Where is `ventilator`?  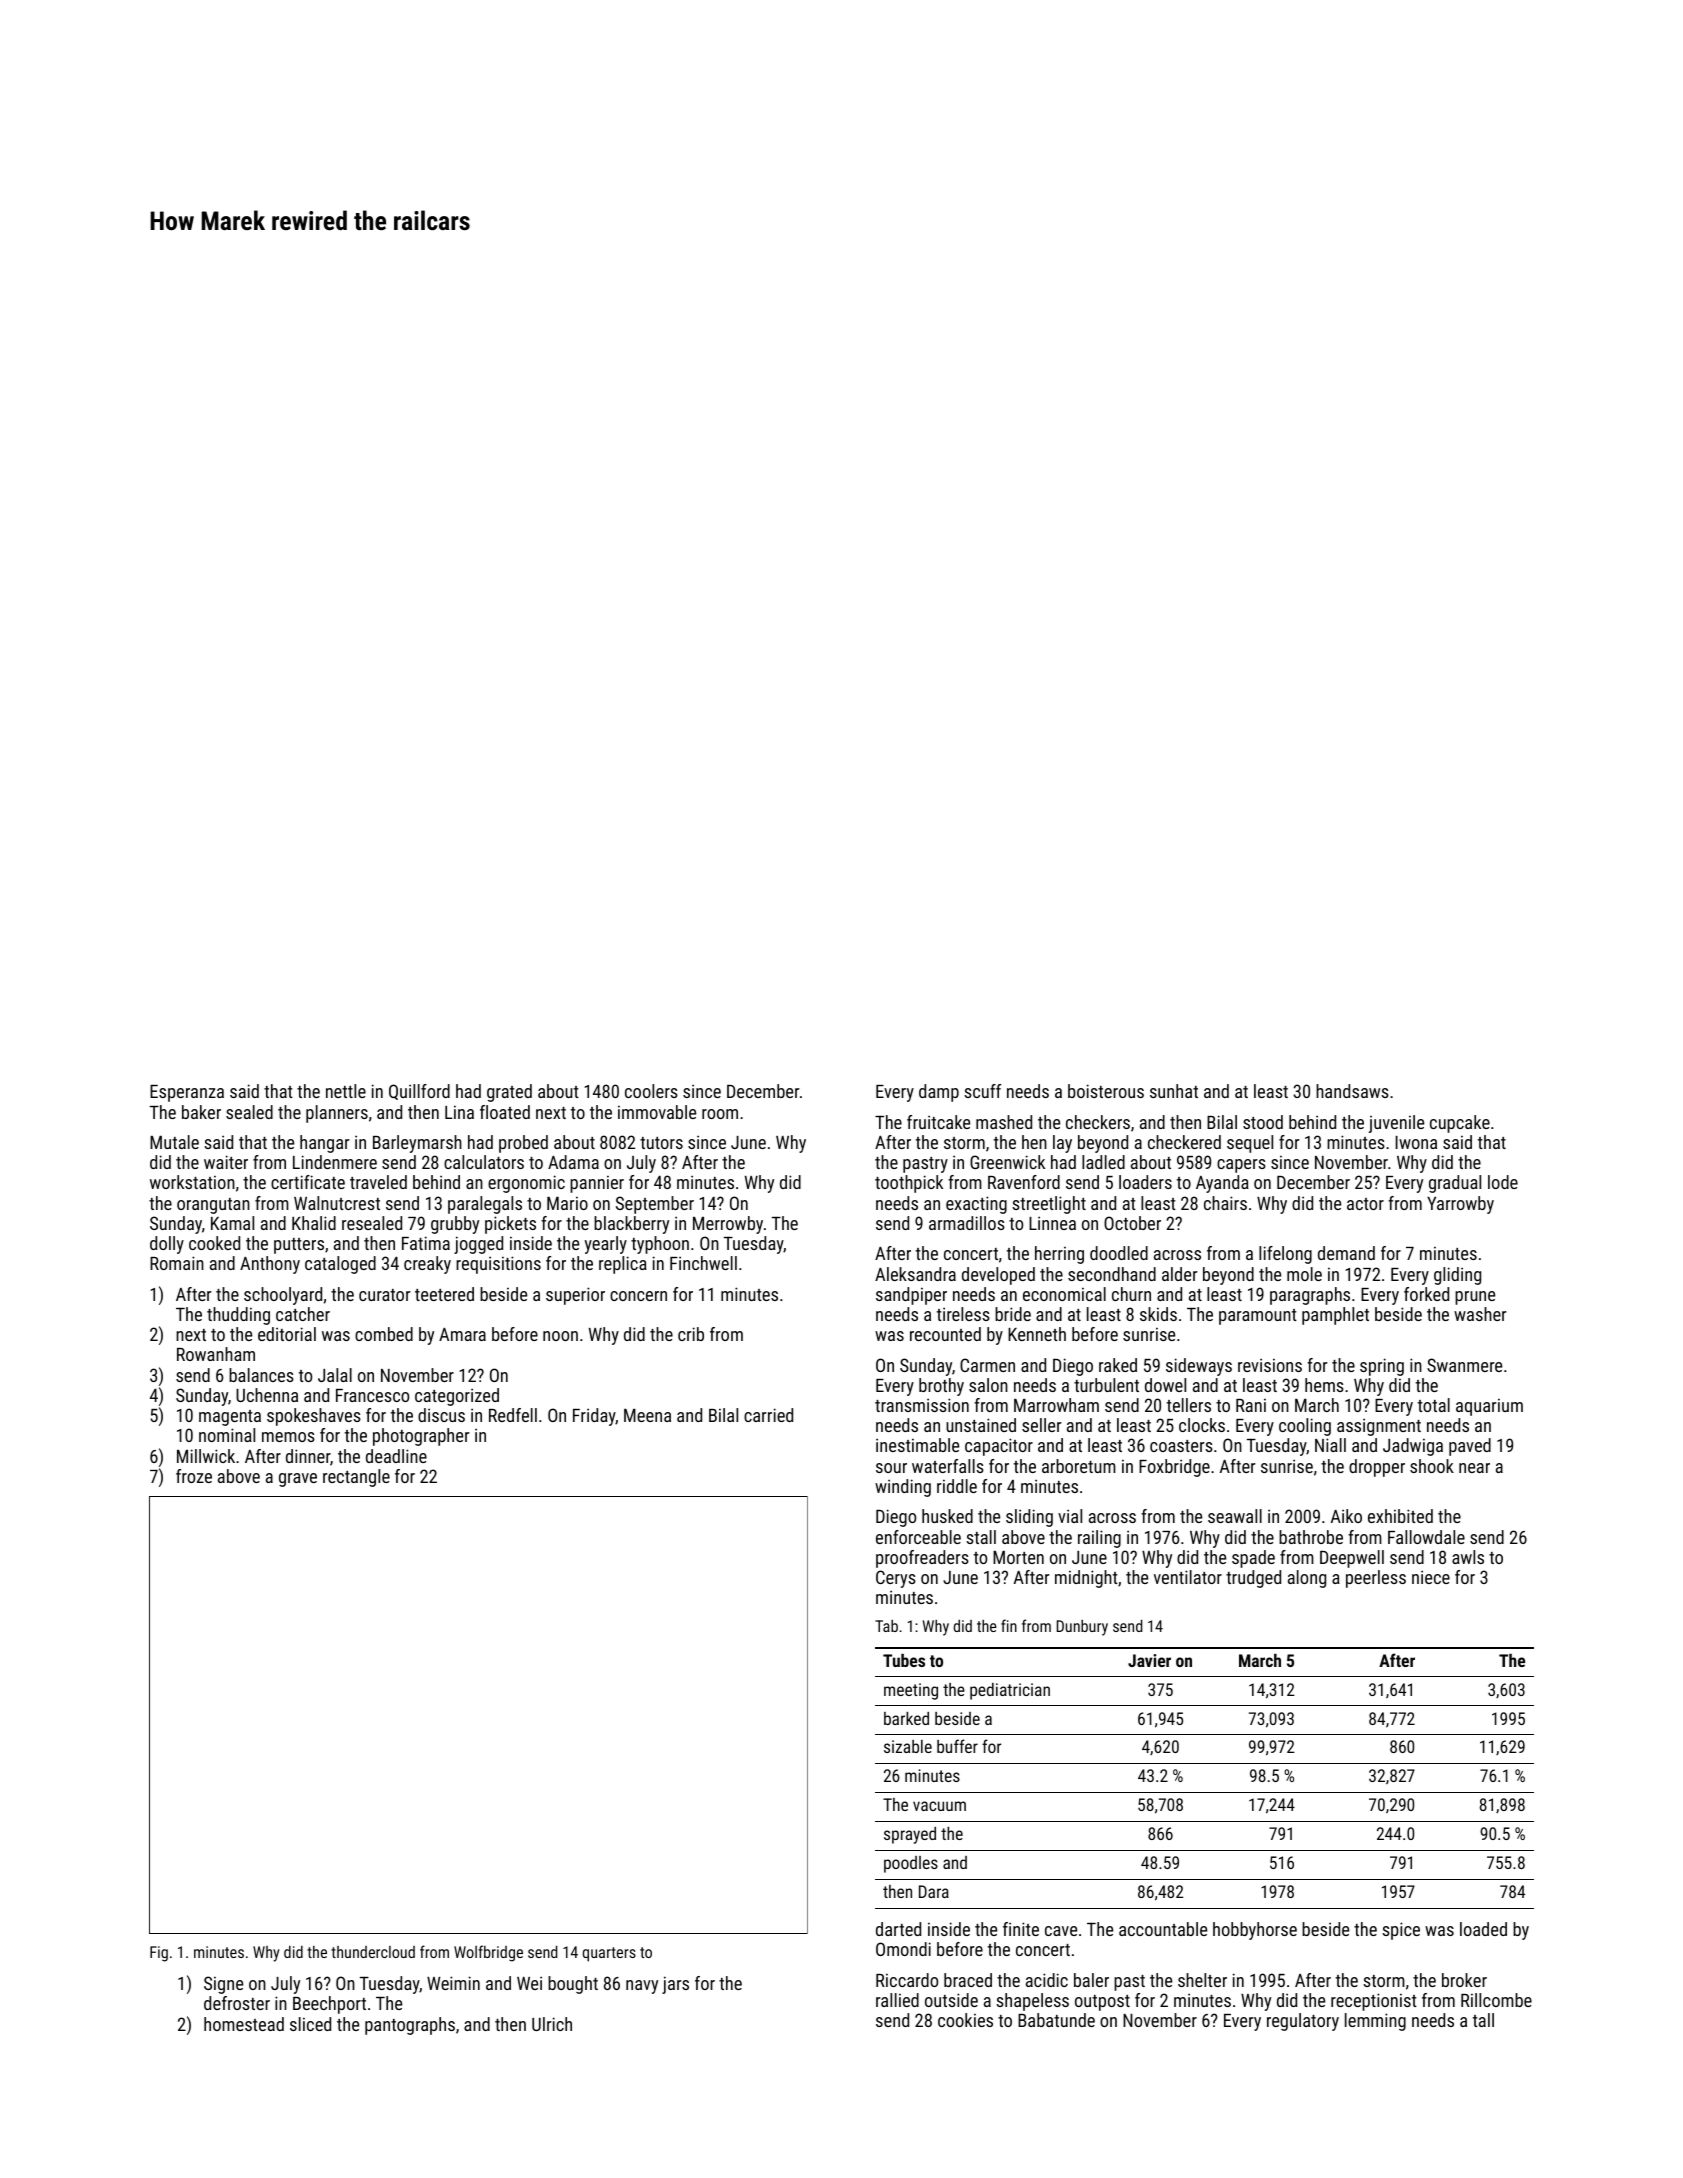
ventilator is located at coordinates (1188, 1577).
